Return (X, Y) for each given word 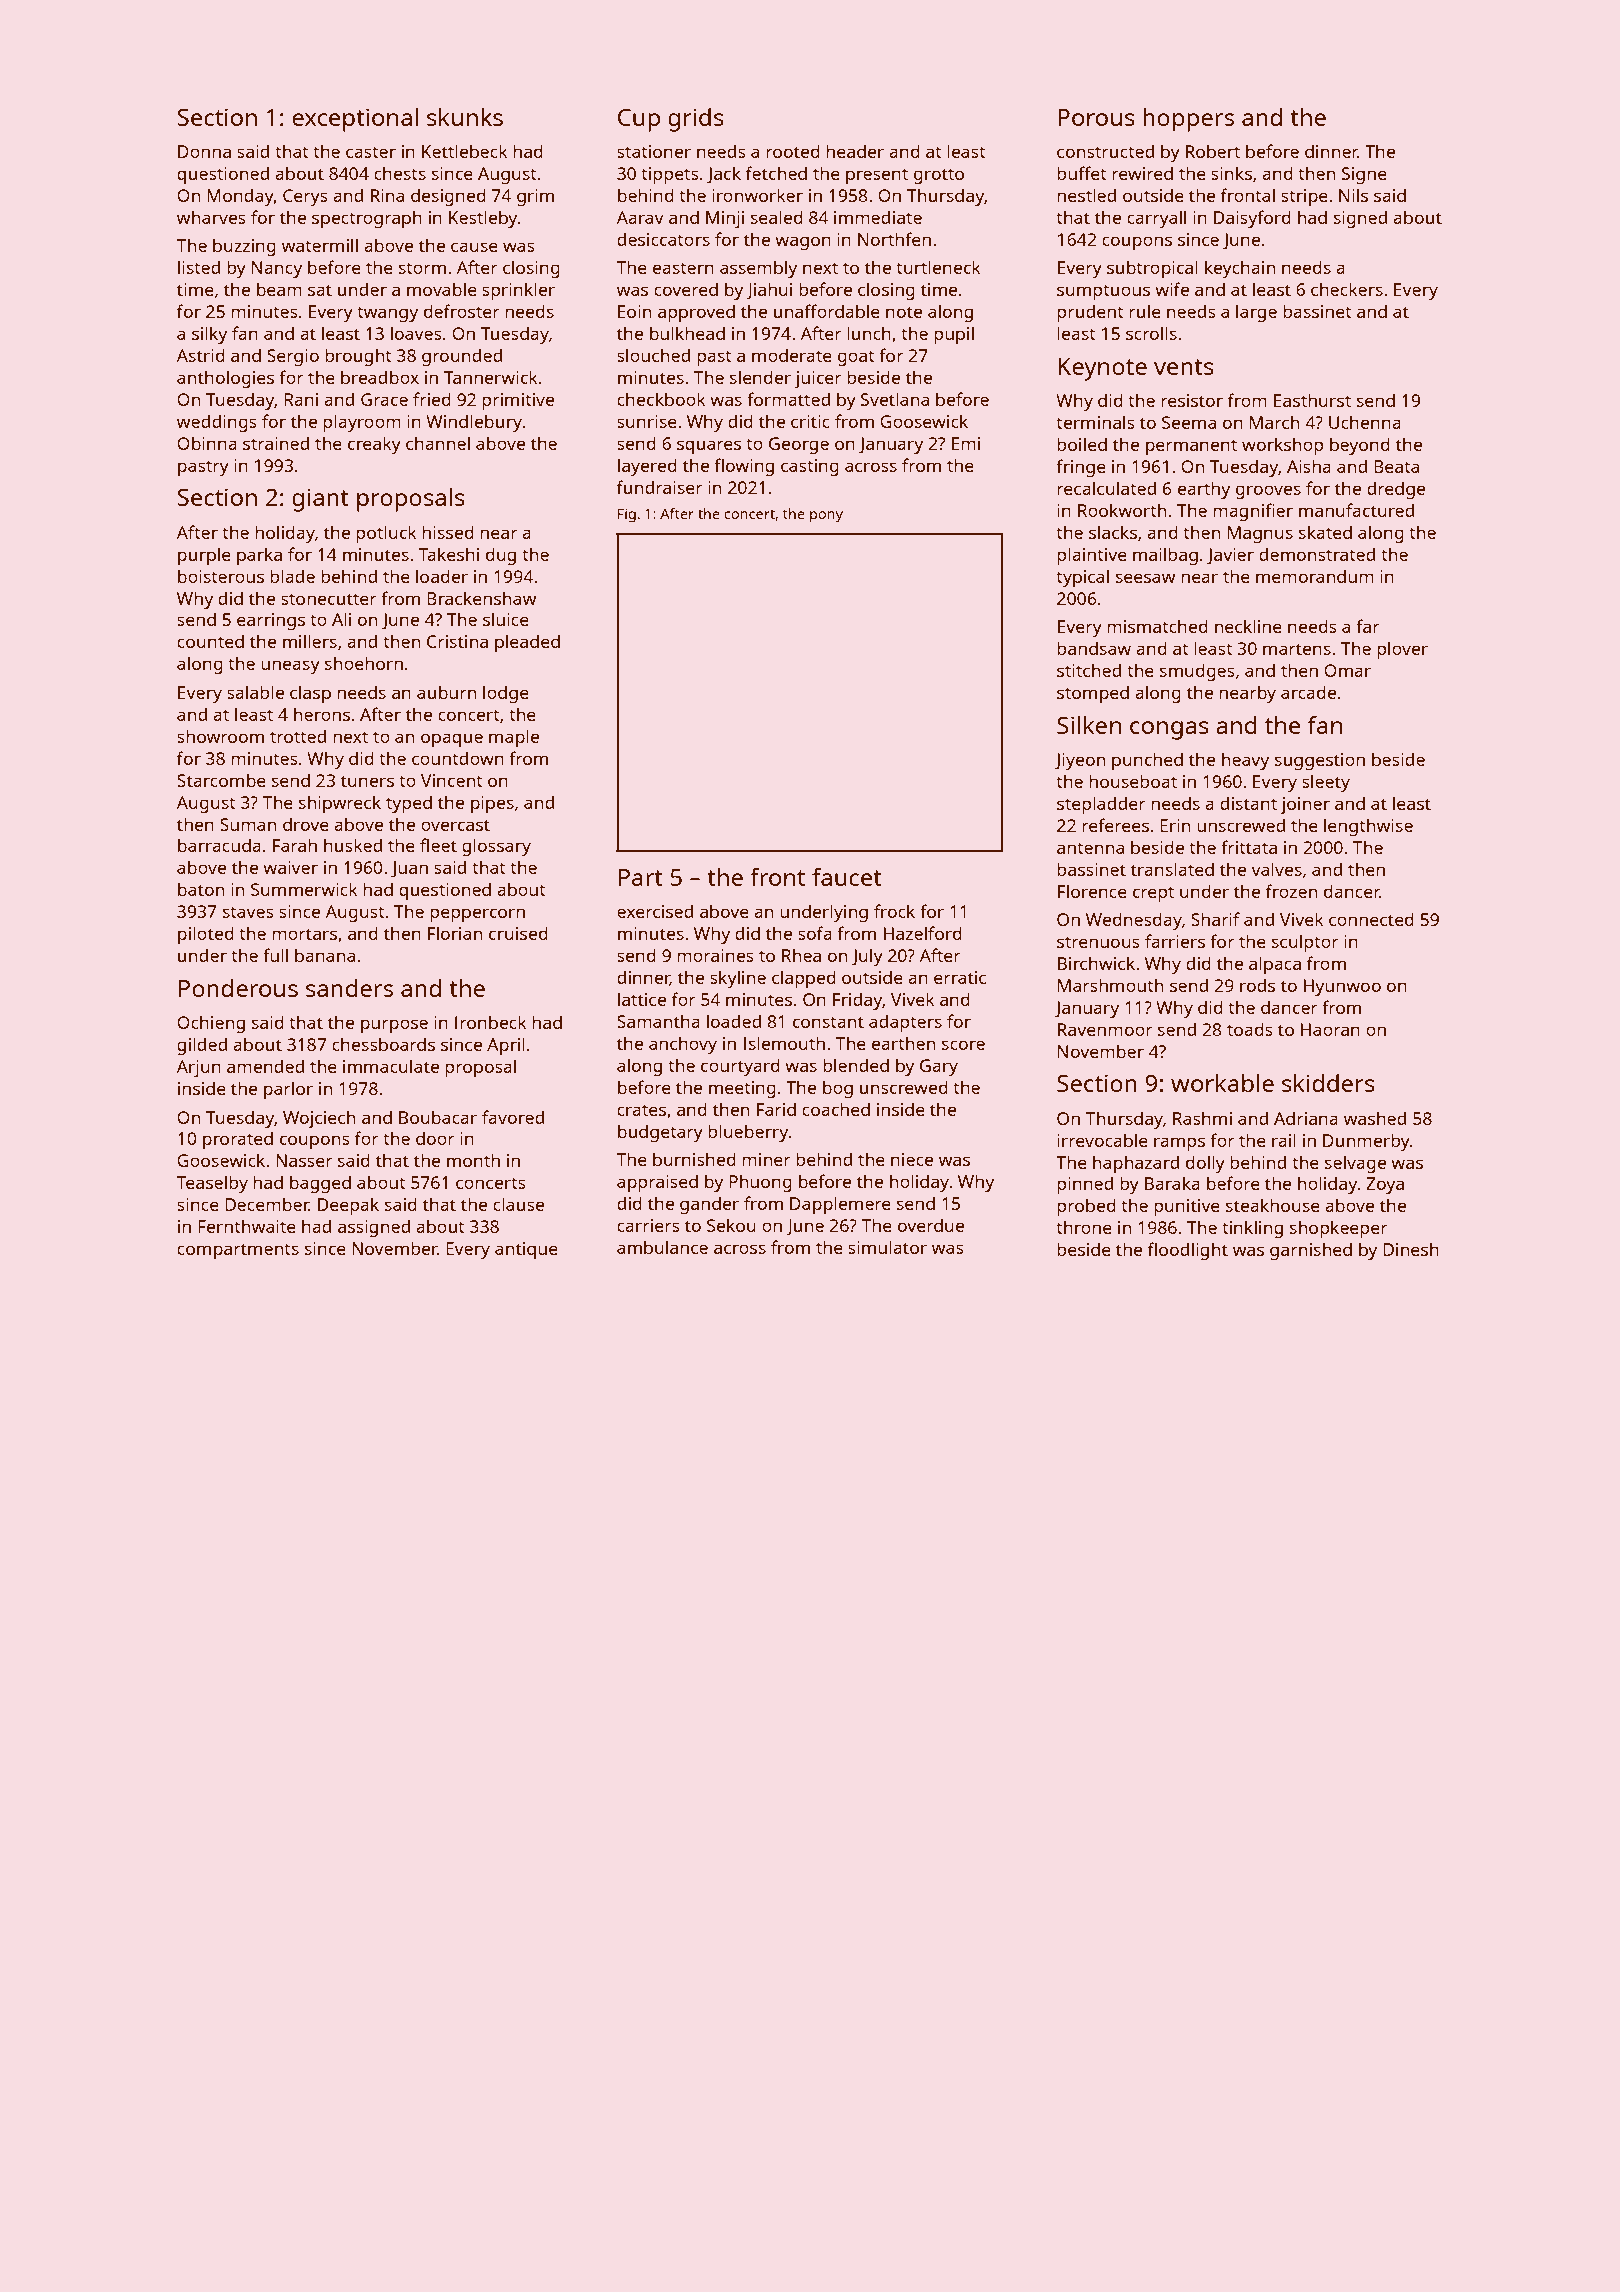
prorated (238, 1140)
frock (894, 911)
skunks (465, 117)
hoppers (1188, 120)
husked (353, 845)
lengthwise (1368, 827)
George (799, 445)
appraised (657, 1183)
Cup (639, 120)
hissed (448, 532)
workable (1222, 1083)
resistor (1192, 400)
